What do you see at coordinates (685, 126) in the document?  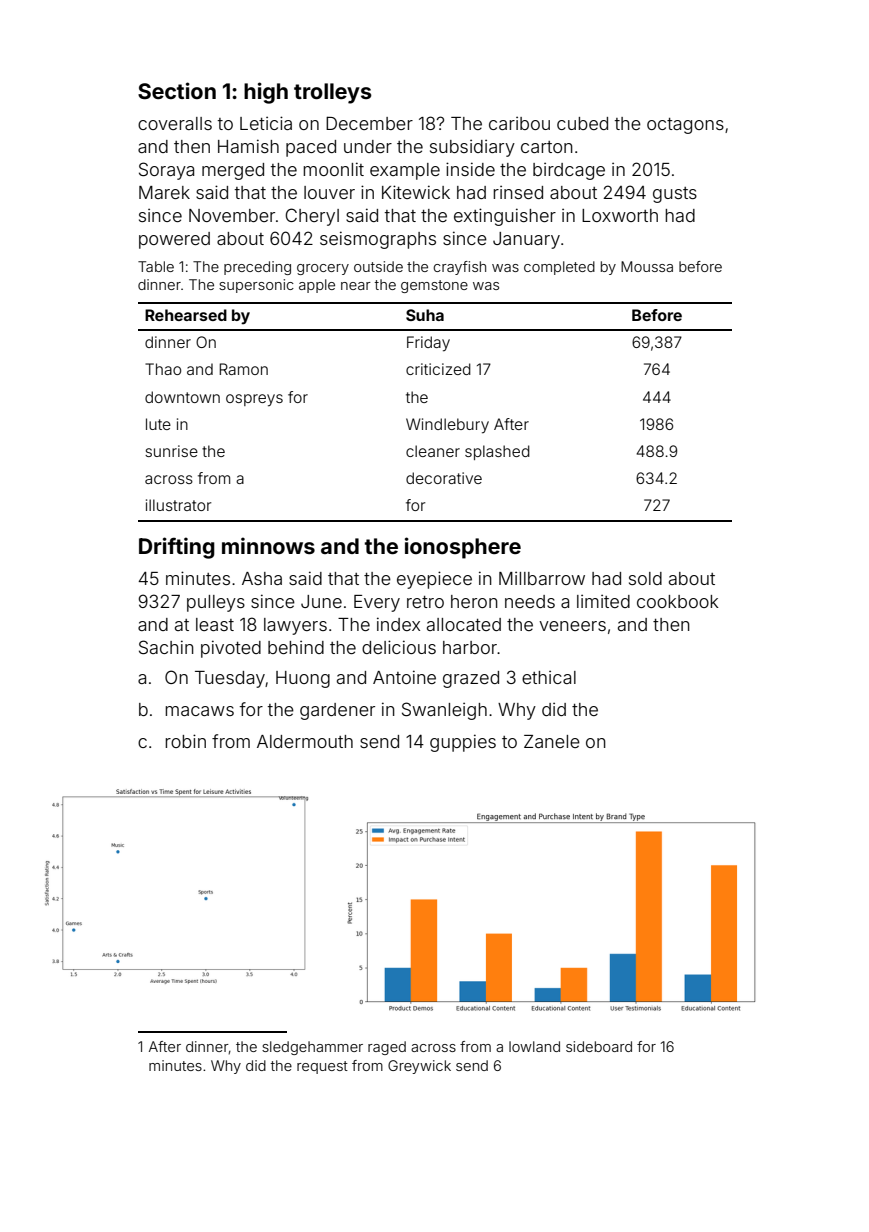 I see `octagons` at bounding box center [685, 126].
